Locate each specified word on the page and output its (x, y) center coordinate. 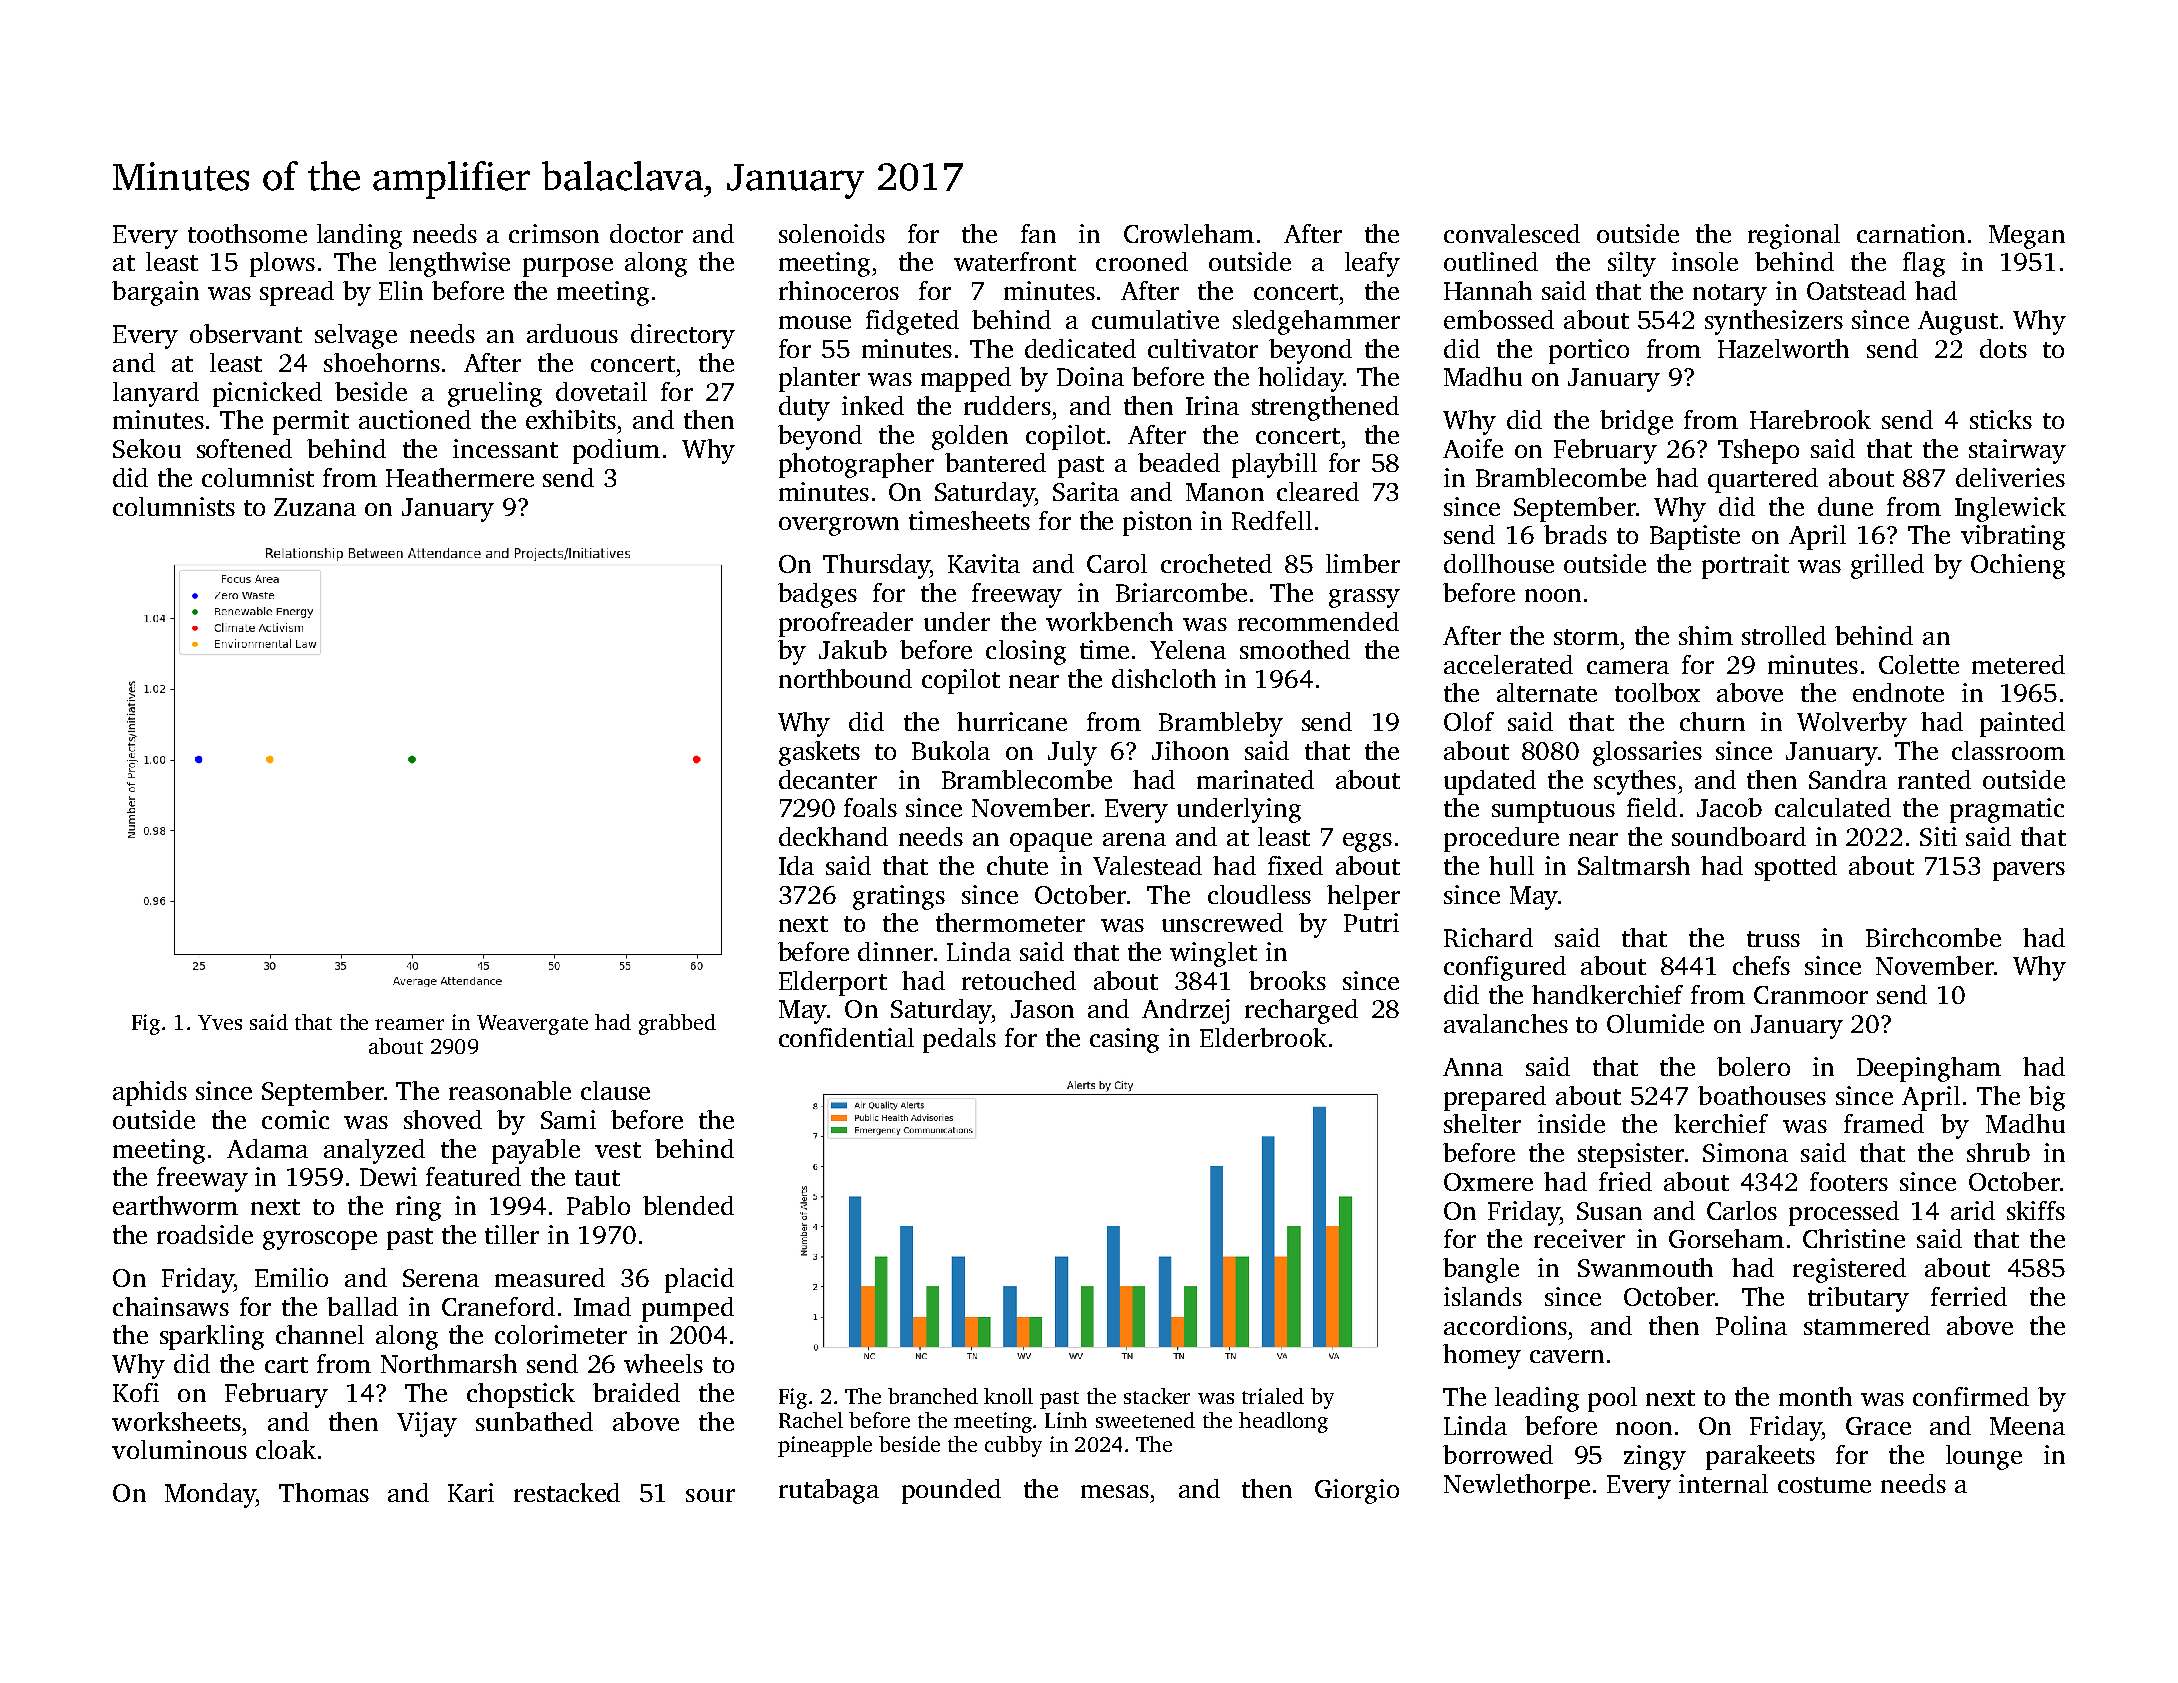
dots (2003, 348)
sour (710, 1495)
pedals (959, 1040)
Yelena (1188, 649)
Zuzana (315, 507)
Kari (471, 1492)
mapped (966, 379)
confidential (846, 1037)
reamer (409, 1024)
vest (618, 1150)
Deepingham (1929, 1069)
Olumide (1655, 1023)
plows (282, 264)
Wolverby (1852, 724)
